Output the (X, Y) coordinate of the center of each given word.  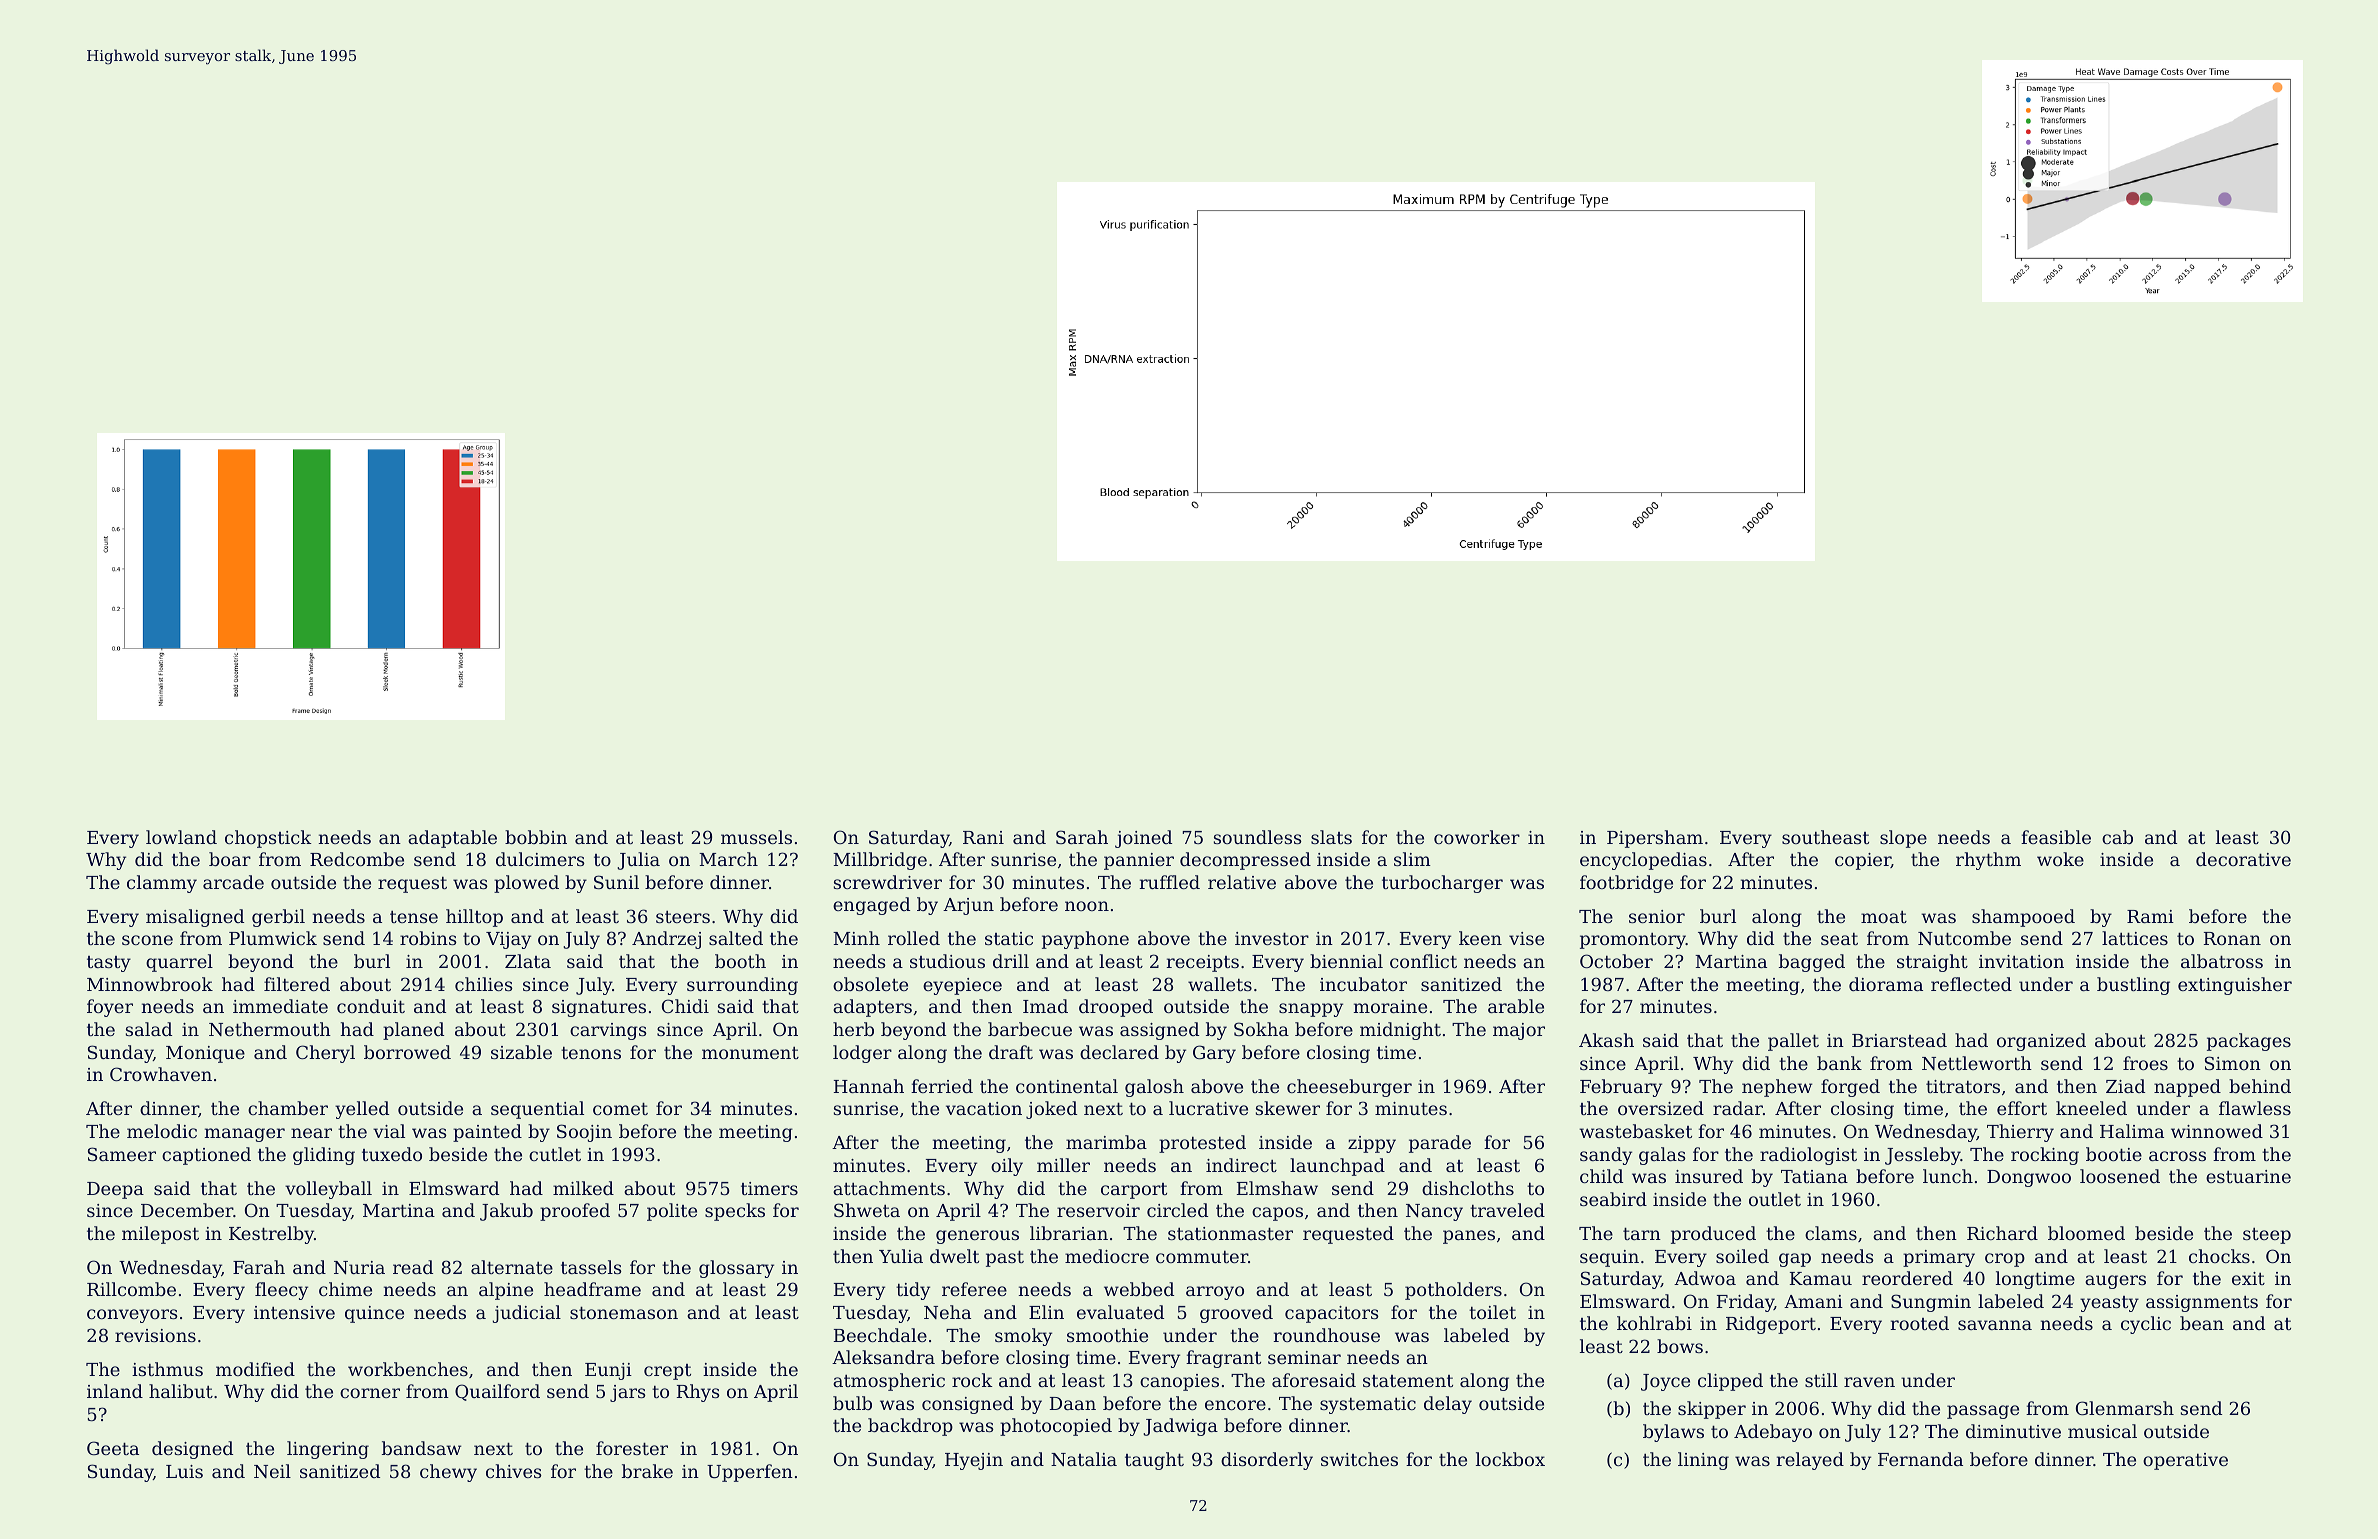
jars (628, 1393)
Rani (983, 837)
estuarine (2248, 1176)
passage (1983, 1412)
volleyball (328, 1190)
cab (2117, 837)
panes (1469, 1237)
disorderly (1267, 1461)
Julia (638, 861)
